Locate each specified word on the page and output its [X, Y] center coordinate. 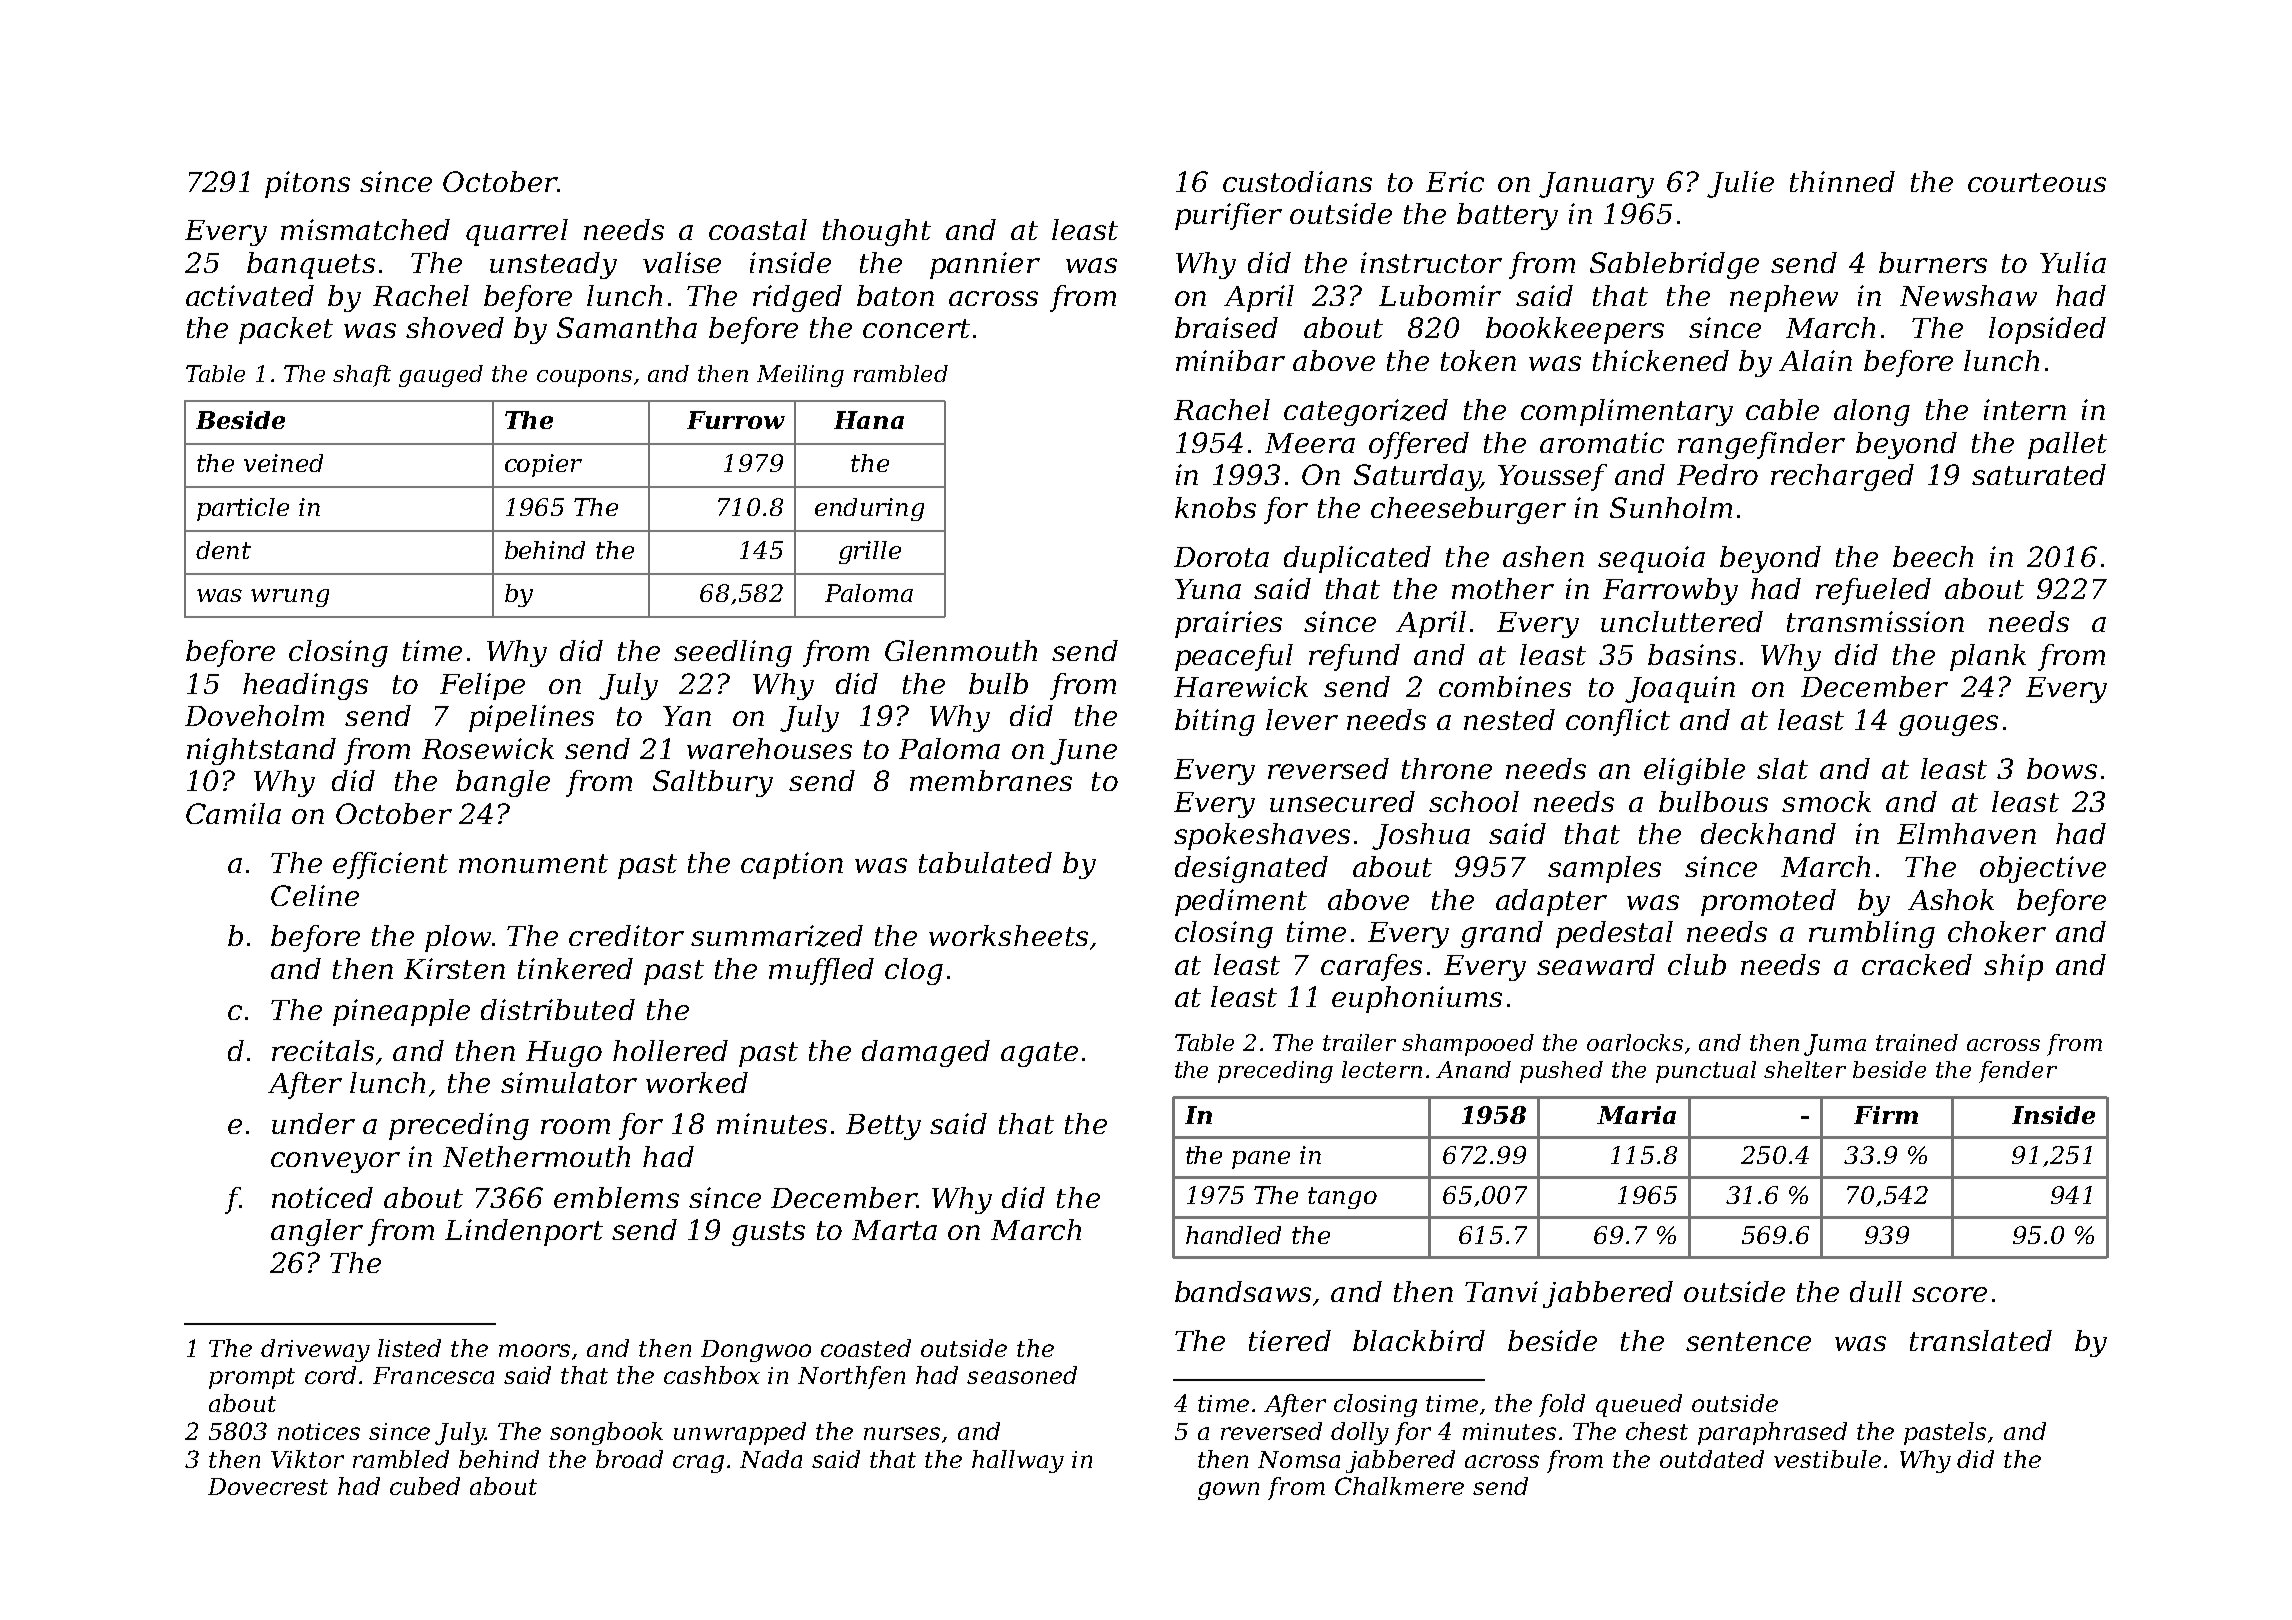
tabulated [985, 862]
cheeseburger [1468, 510]
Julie [1740, 184]
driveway [315, 1350]
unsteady [553, 265]
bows [2062, 768]
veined [283, 463]
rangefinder [1761, 445]
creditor [626, 935]
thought [877, 232]
